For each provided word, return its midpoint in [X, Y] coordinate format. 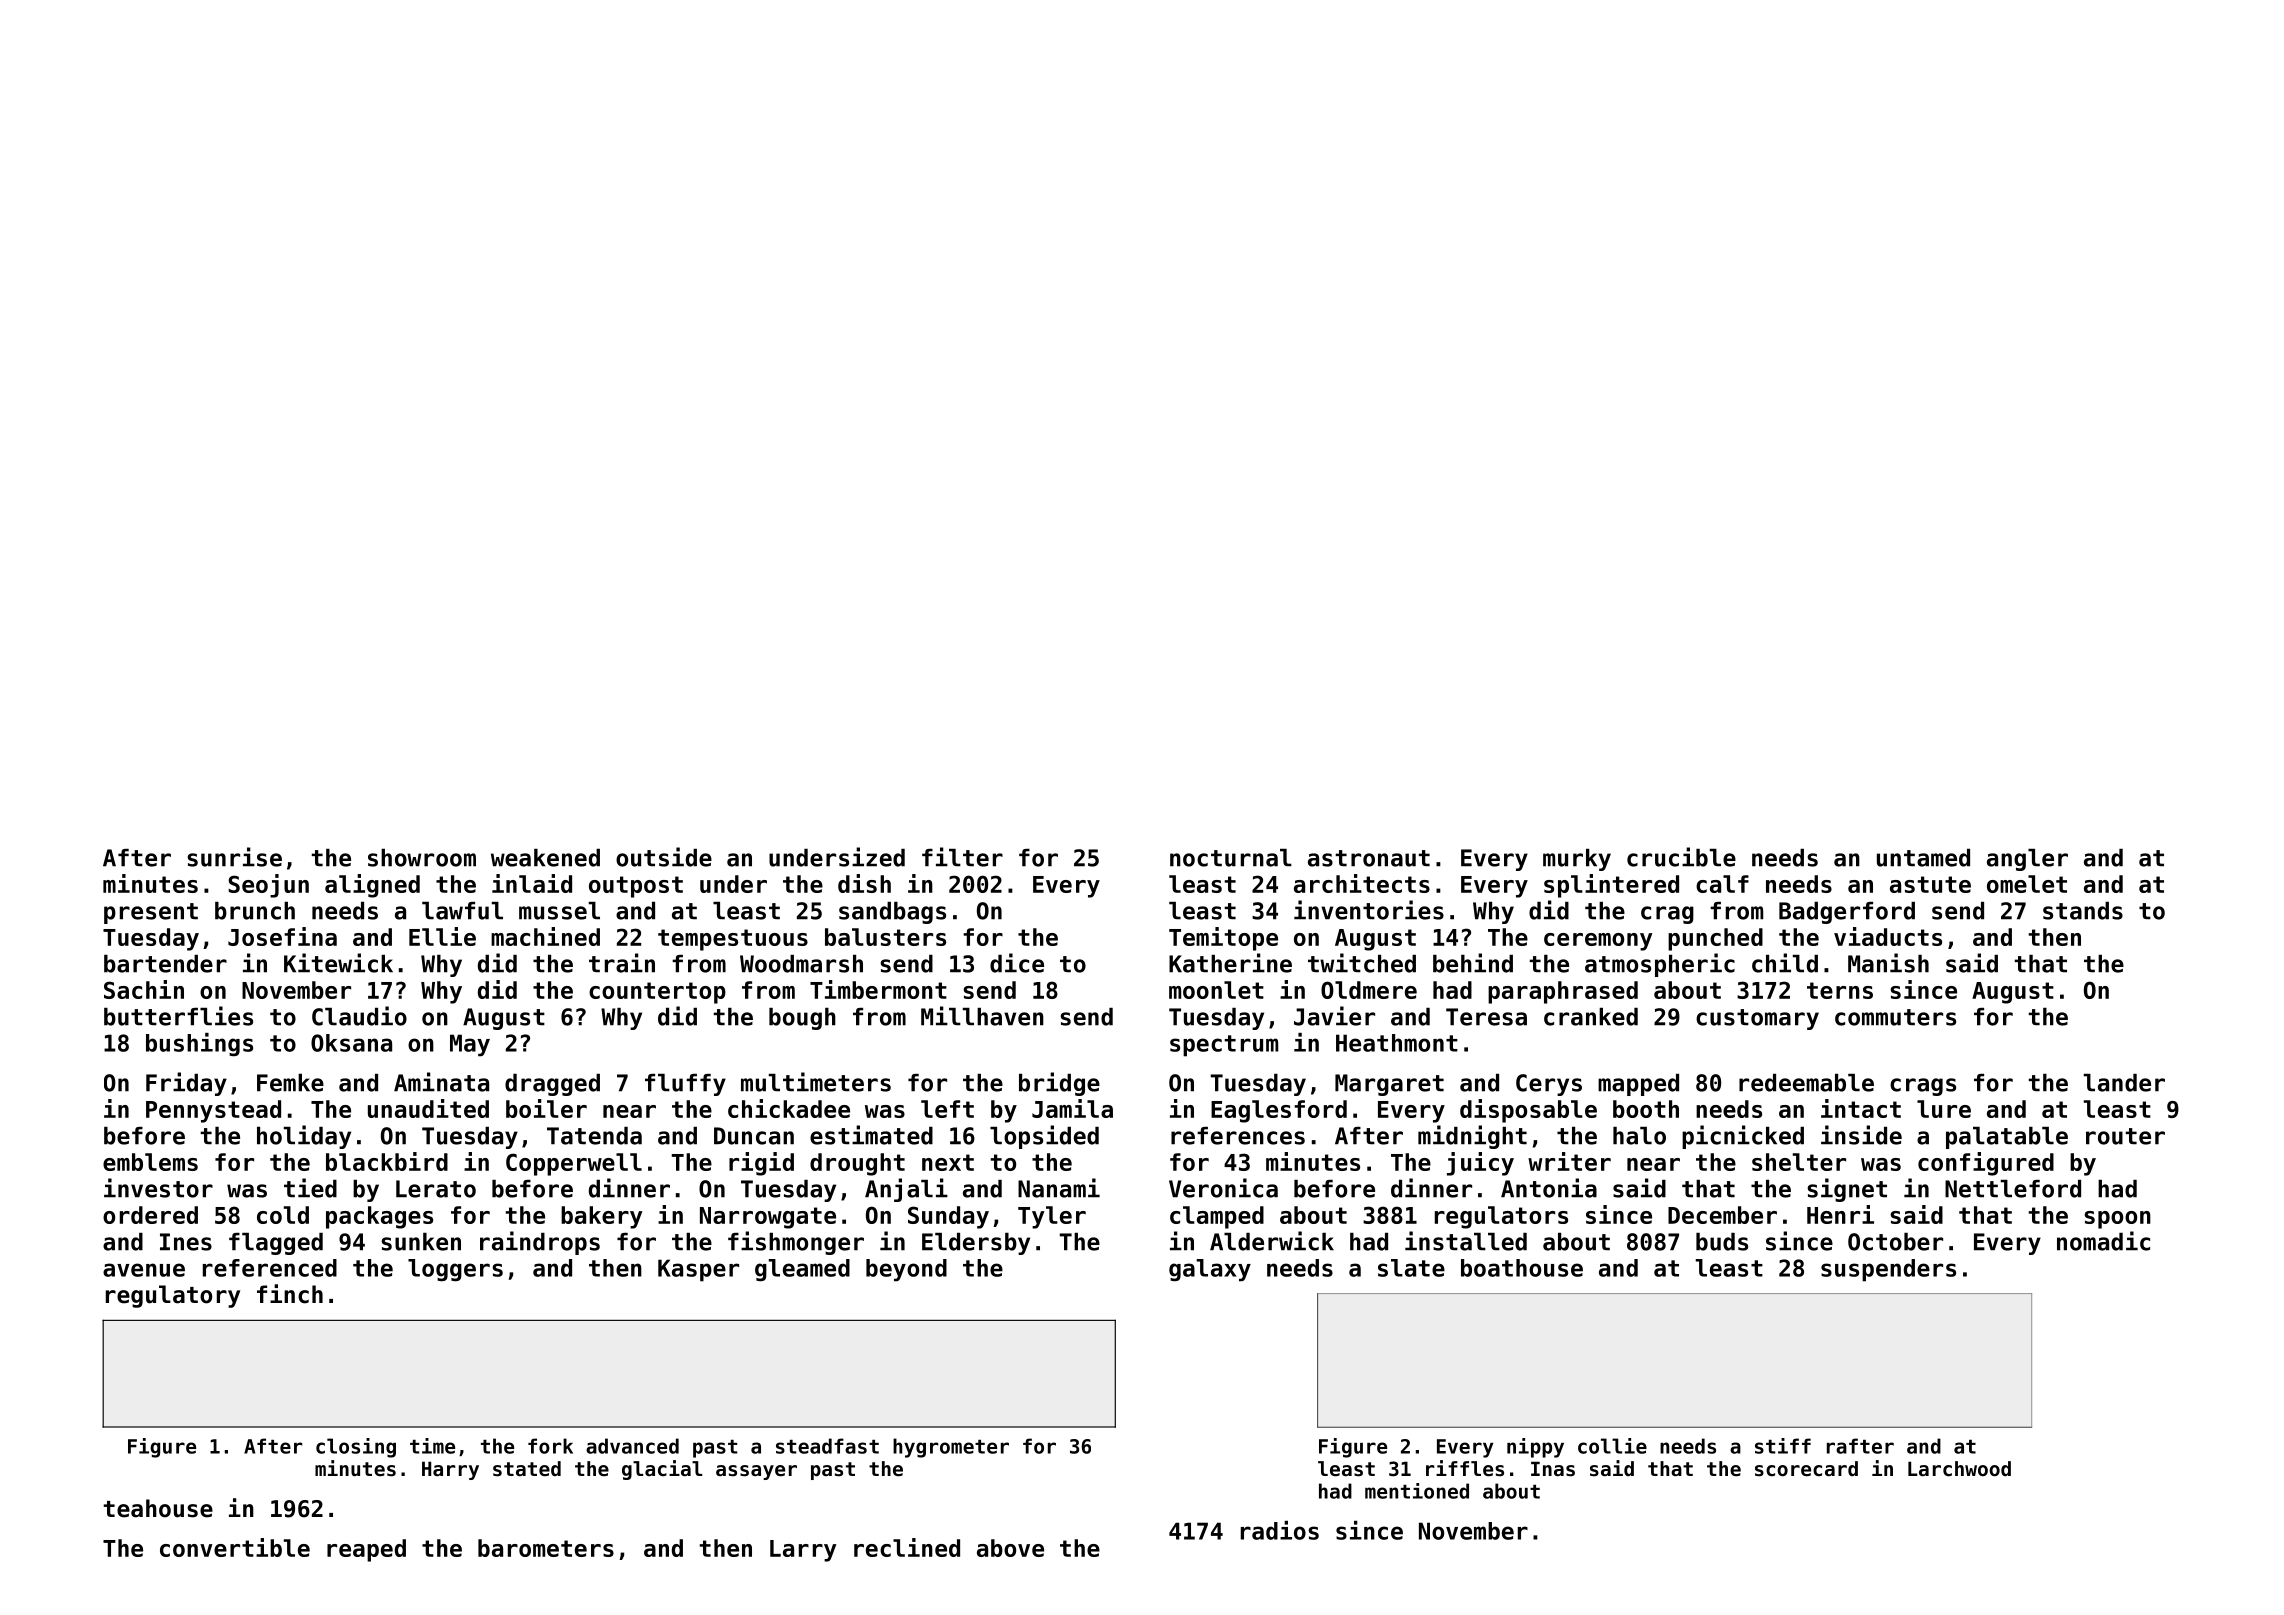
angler [2027, 860]
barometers [546, 1548]
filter [962, 857]
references [1238, 1136]
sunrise [234, 857]
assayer [756, 1472]
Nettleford [2013, 1189]
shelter [1799, 1162]
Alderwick [1272, 1241]
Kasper [698, 1270]
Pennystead [213, 1111]
